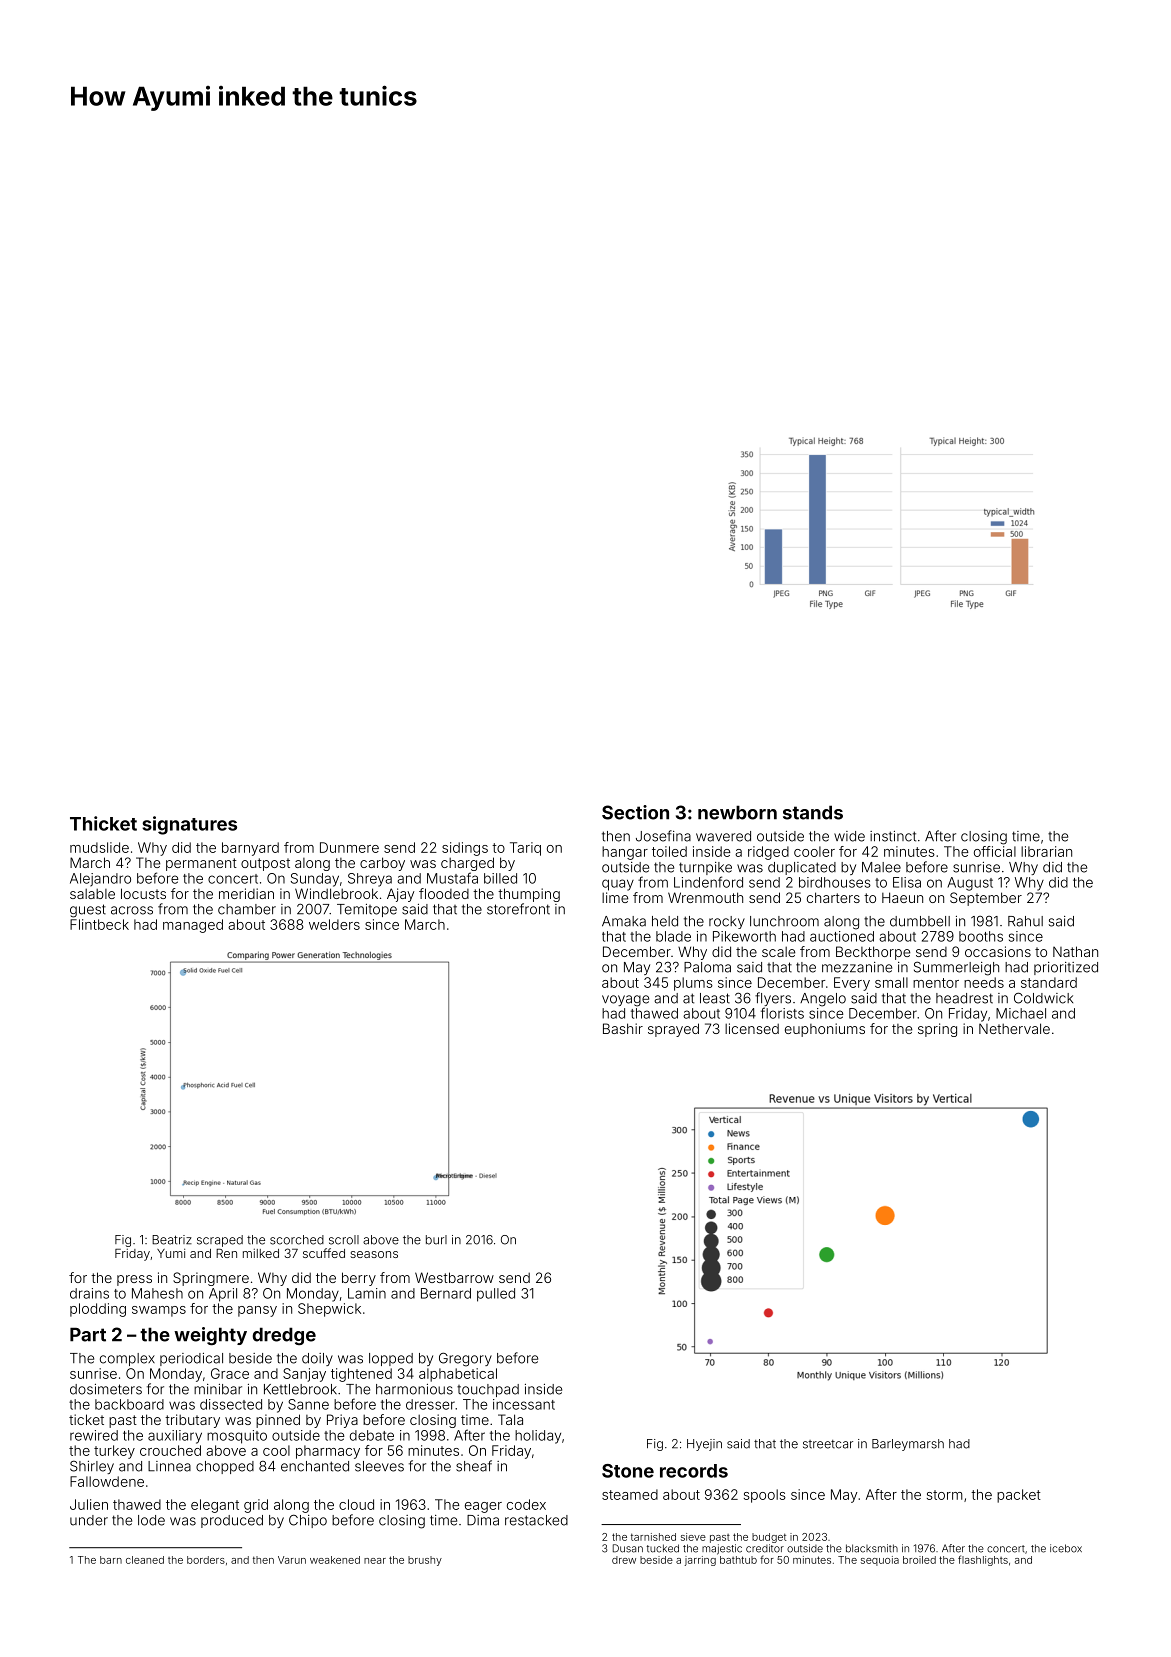 Image resolution: width=1171 pixels, height=1657 pixels. I want to click on lime, so click(615, 897).
